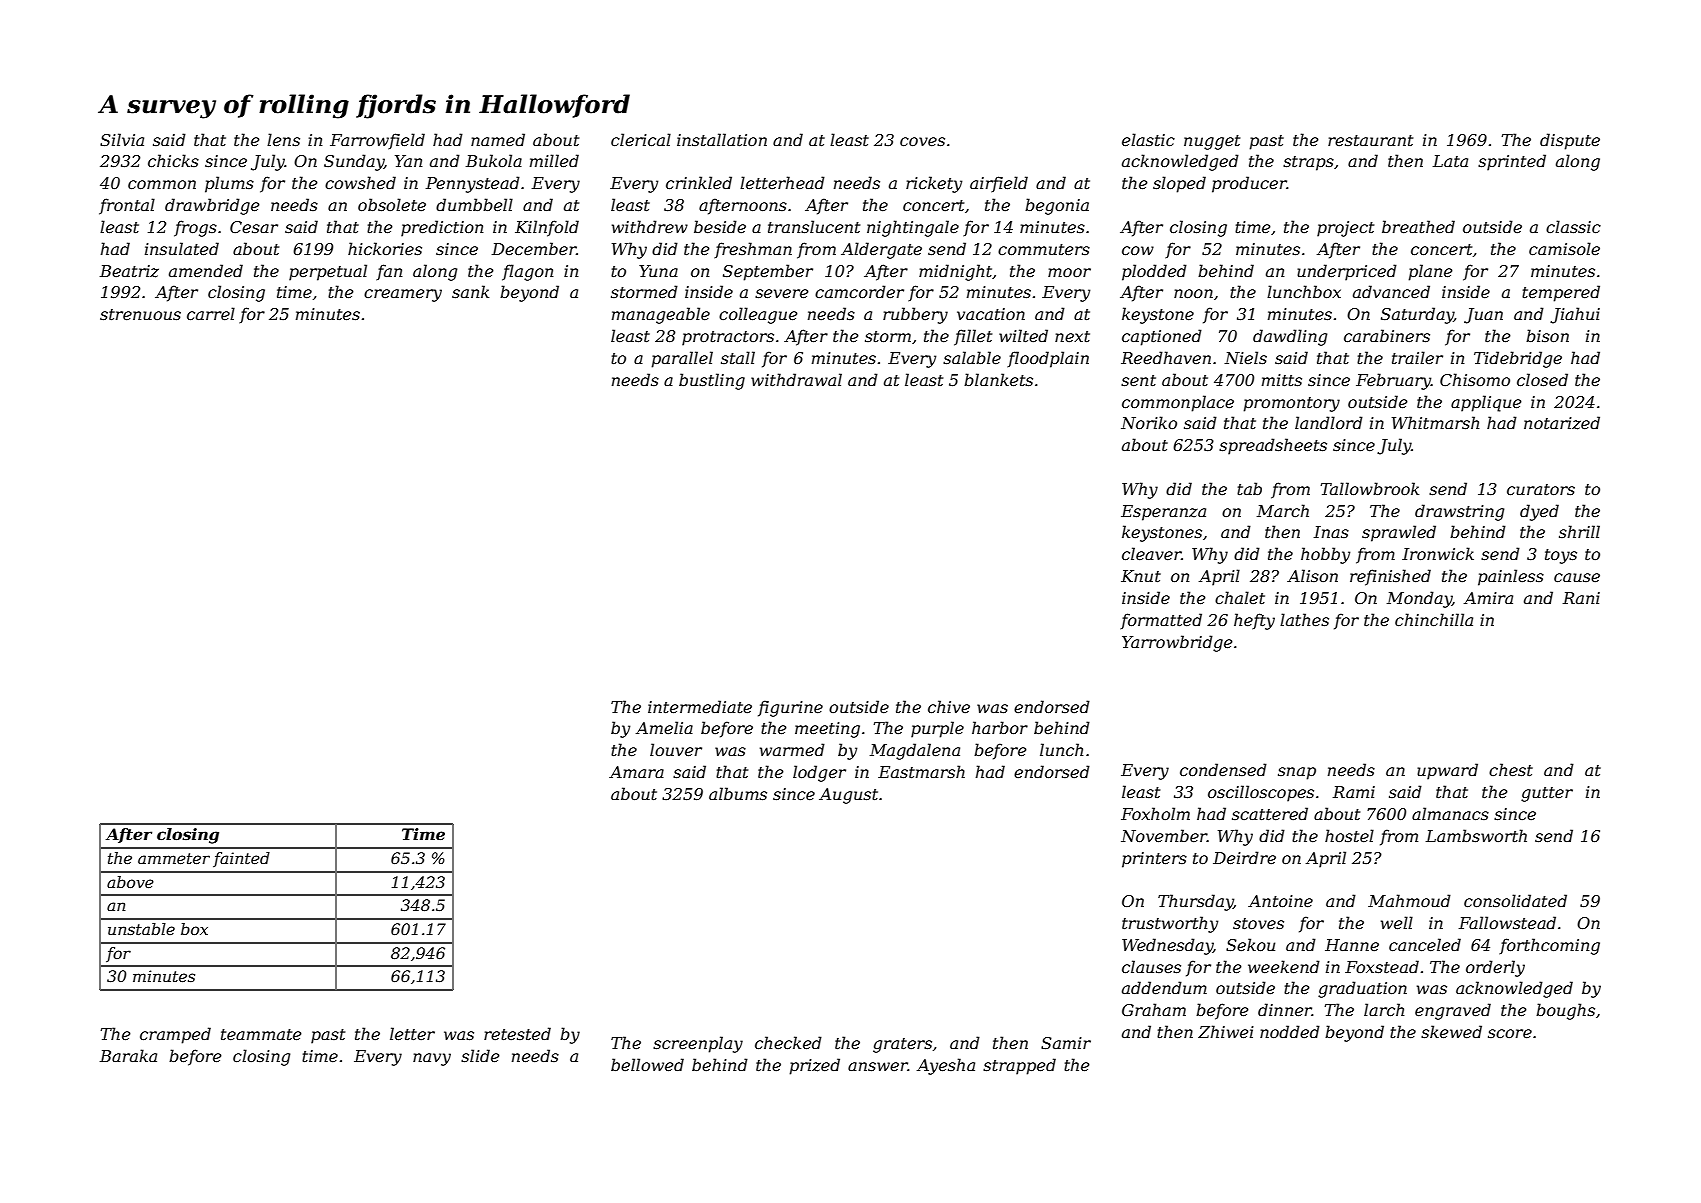  Describe the element at coordinates (949, 706) in the document. I see `chive` at that location.
